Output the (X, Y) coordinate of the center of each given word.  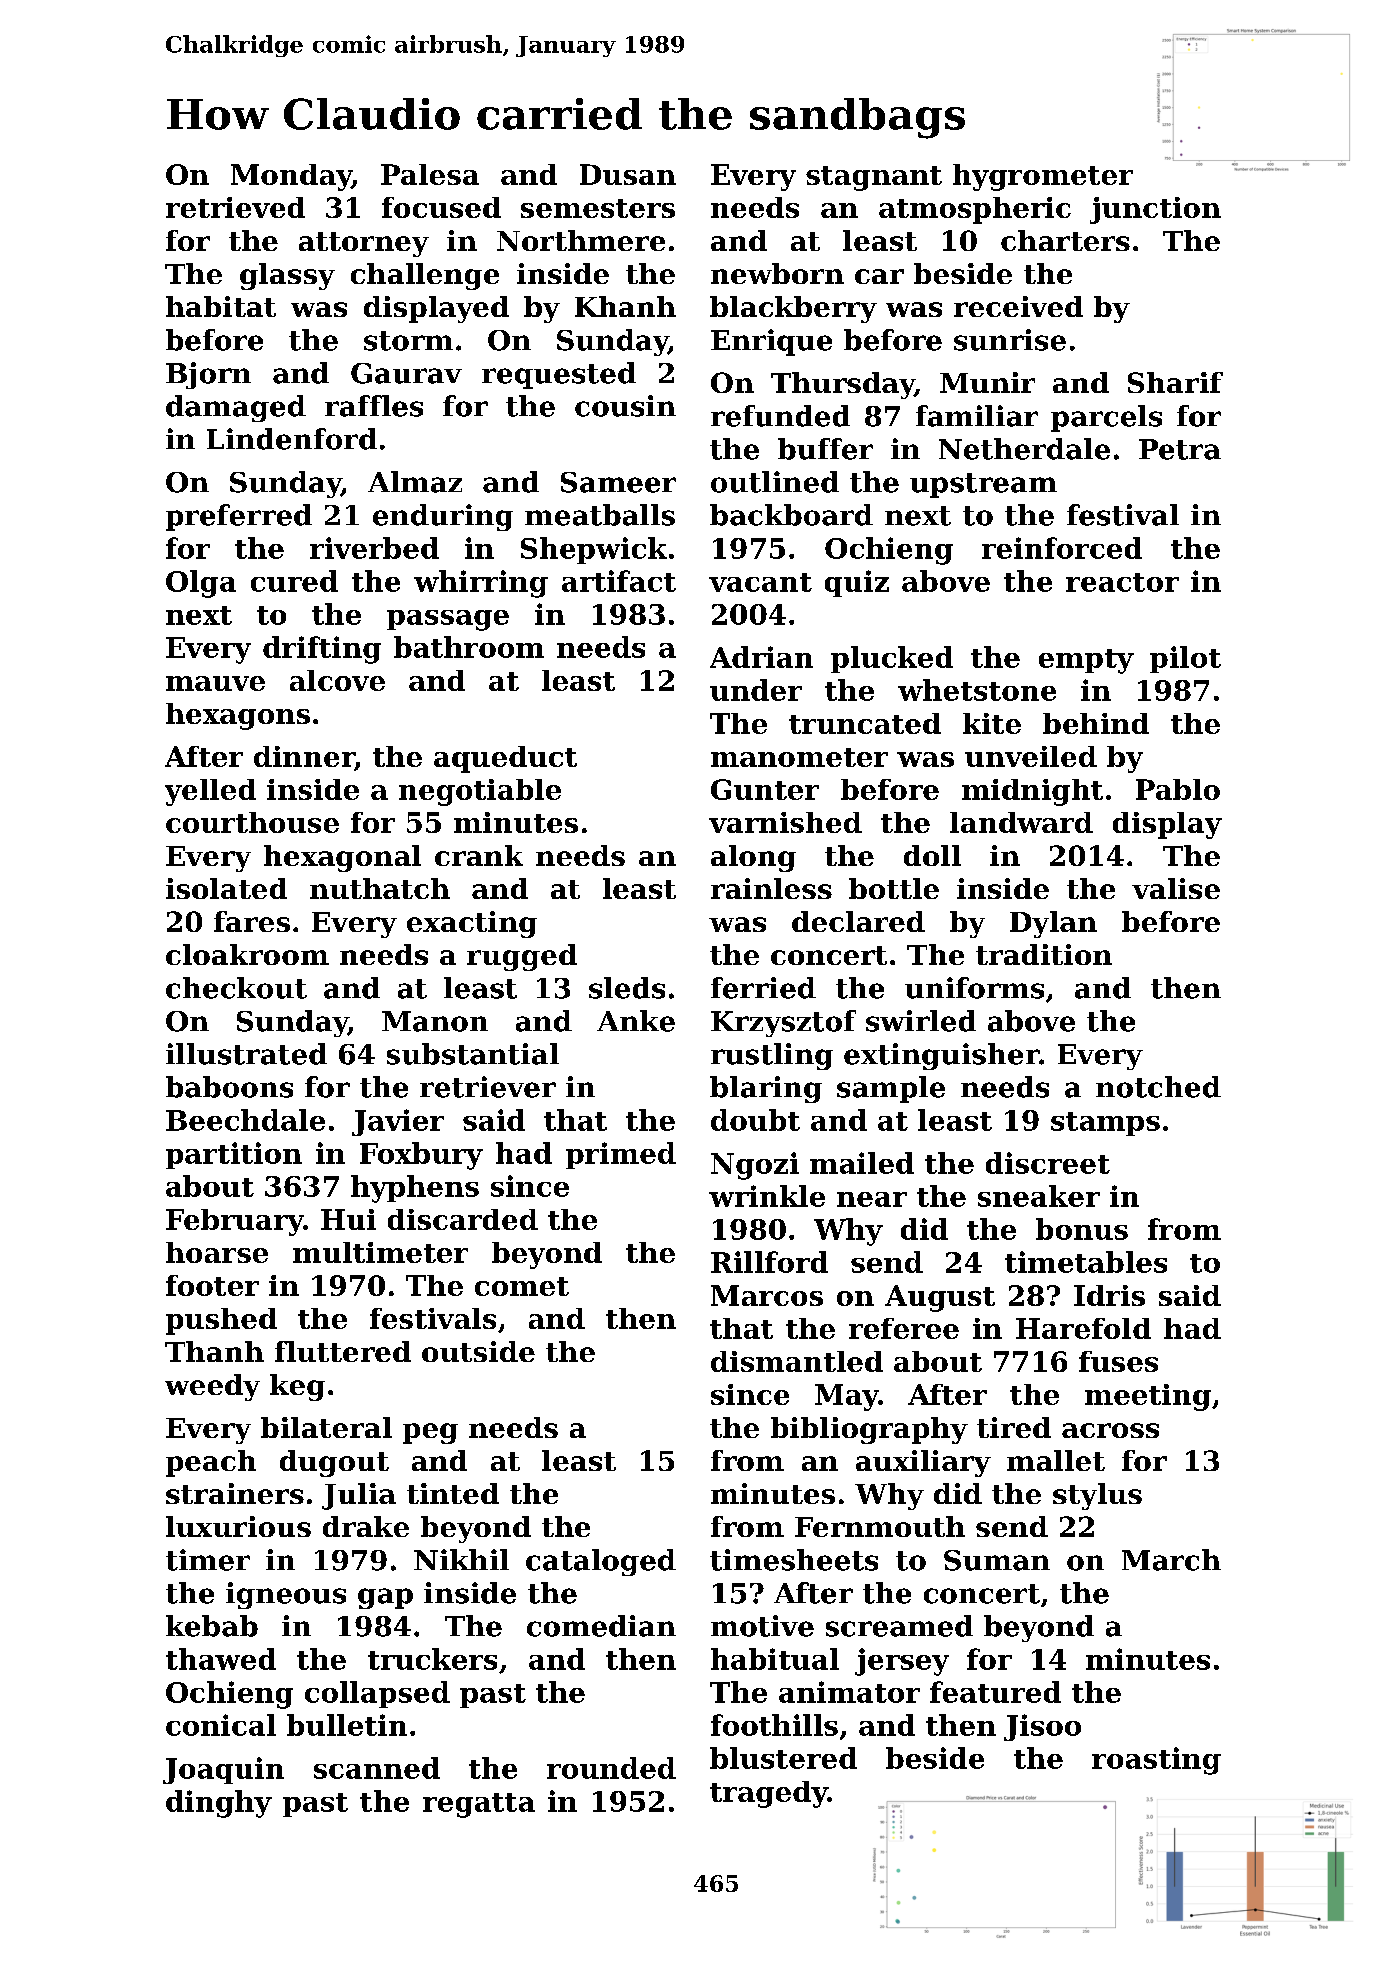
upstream (983, 485)
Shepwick (594, 550)
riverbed (374, 548)
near (872, 1199)
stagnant (874, 178)
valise (1176, 888)
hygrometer (1043, 177)
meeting (1148, 1397)
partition (234, 1155)
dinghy (219, 1804)
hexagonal (342, 858)
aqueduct (505, 759)
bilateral (326, 1427)
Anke (636, 1021)
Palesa (430, 174)
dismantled (797, 1361)
